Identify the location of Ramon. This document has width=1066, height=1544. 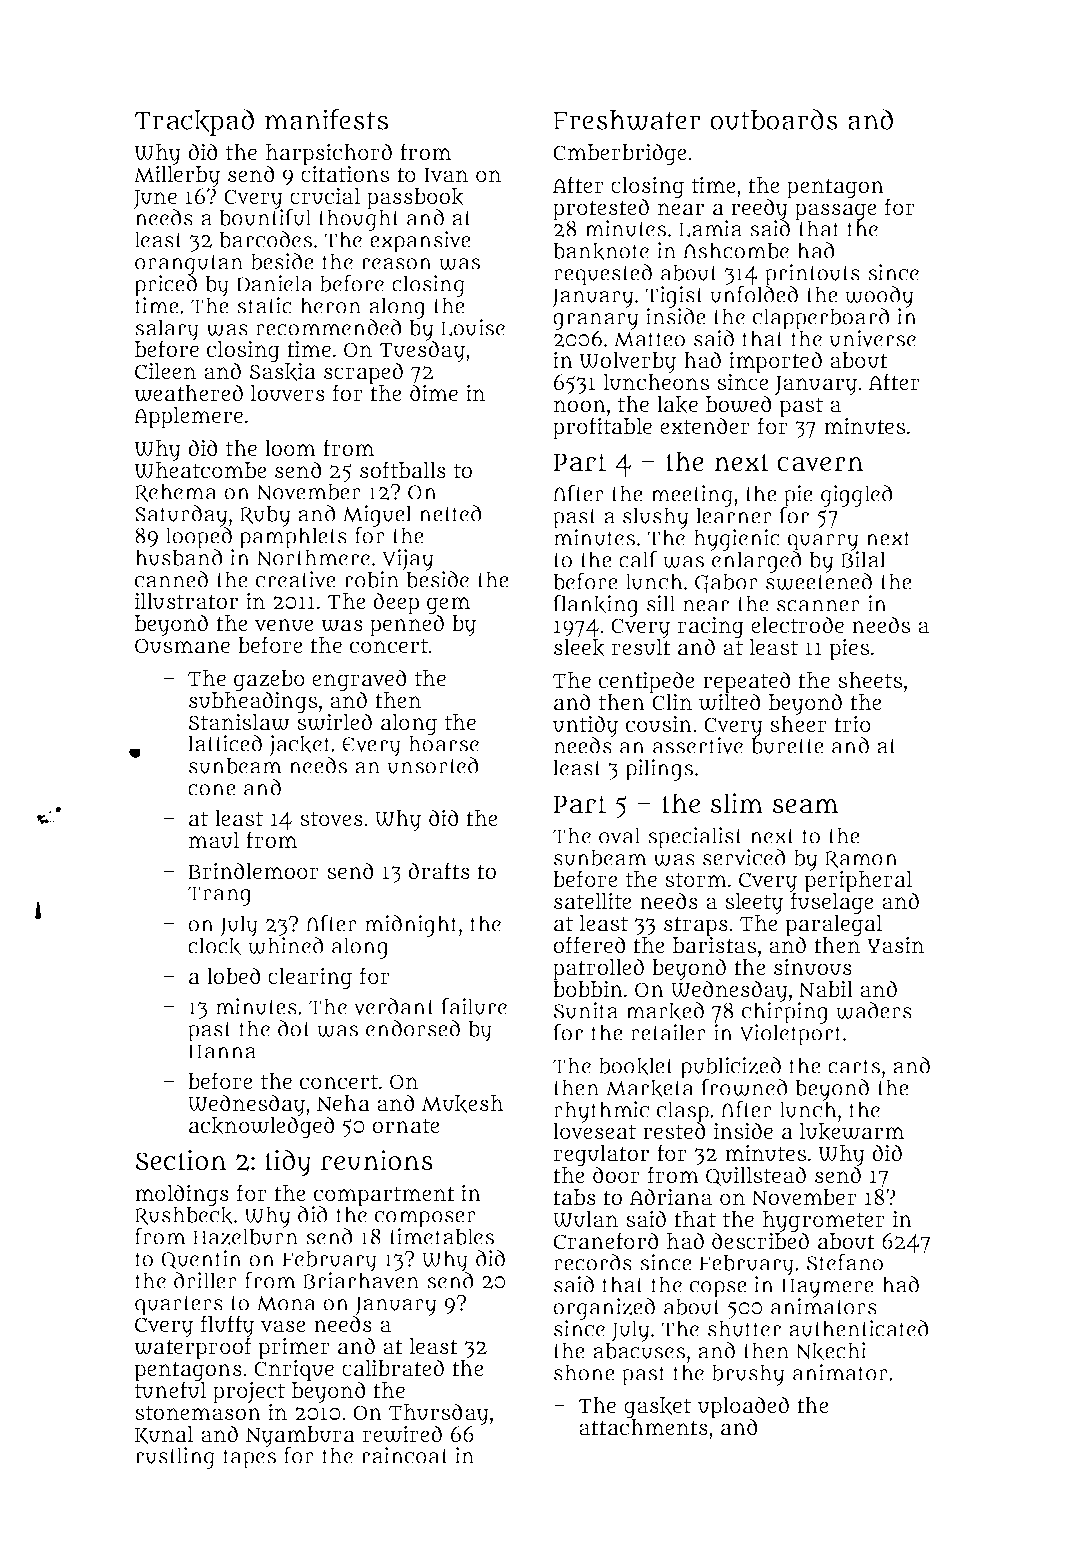
(861, 860).
